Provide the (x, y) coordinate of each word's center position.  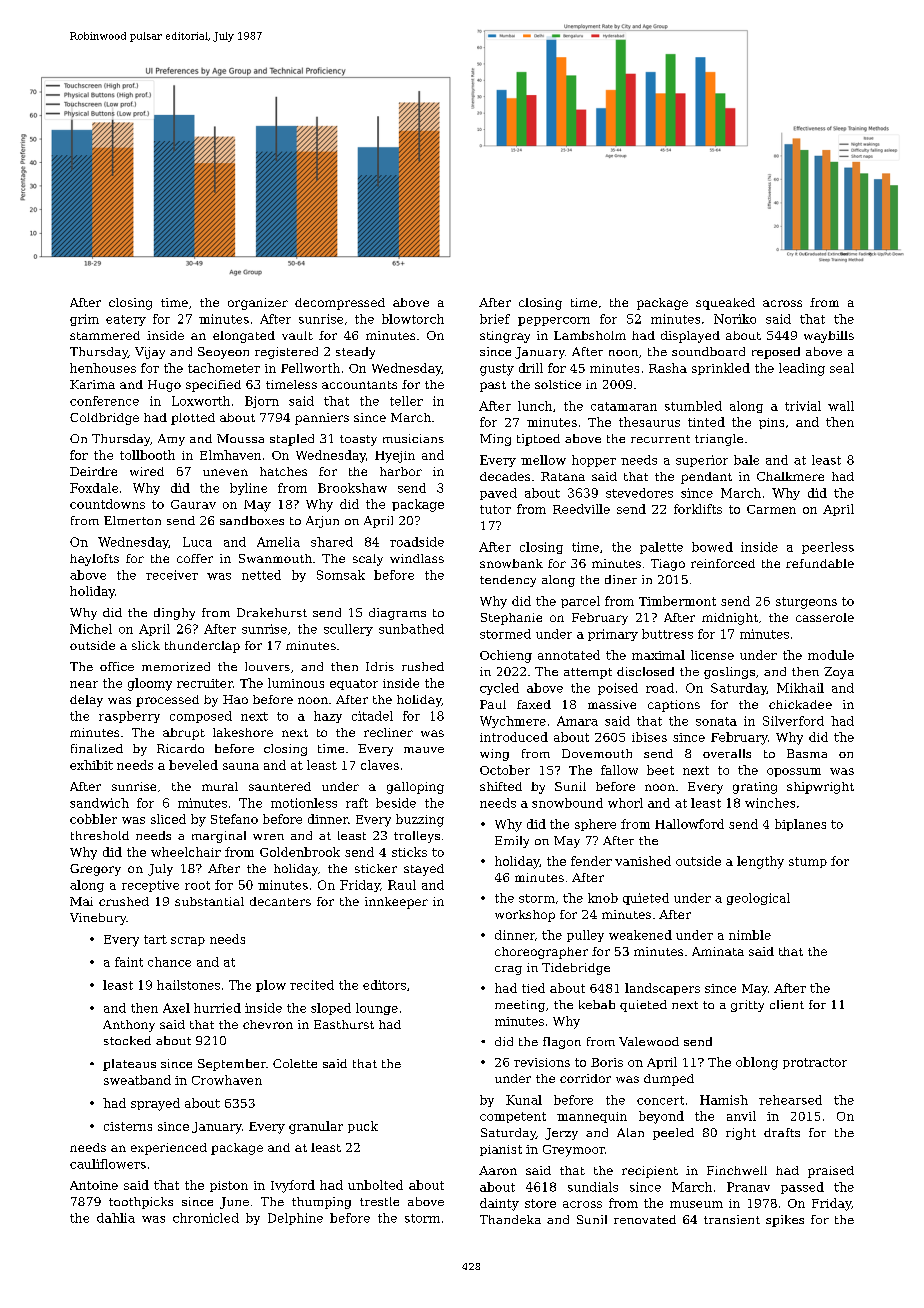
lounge (377, 1009)
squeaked (725, 304)
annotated (569, 655)
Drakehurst (272, 612)
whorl (625, 803)
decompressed (340, 304)
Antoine (94, 1185)
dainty (499, 1204)
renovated (645, 1219)
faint (129, 962)
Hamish (724, 1100)
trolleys (417, 837)
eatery (126, 320)
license (712, 655)
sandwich (99, 803)
